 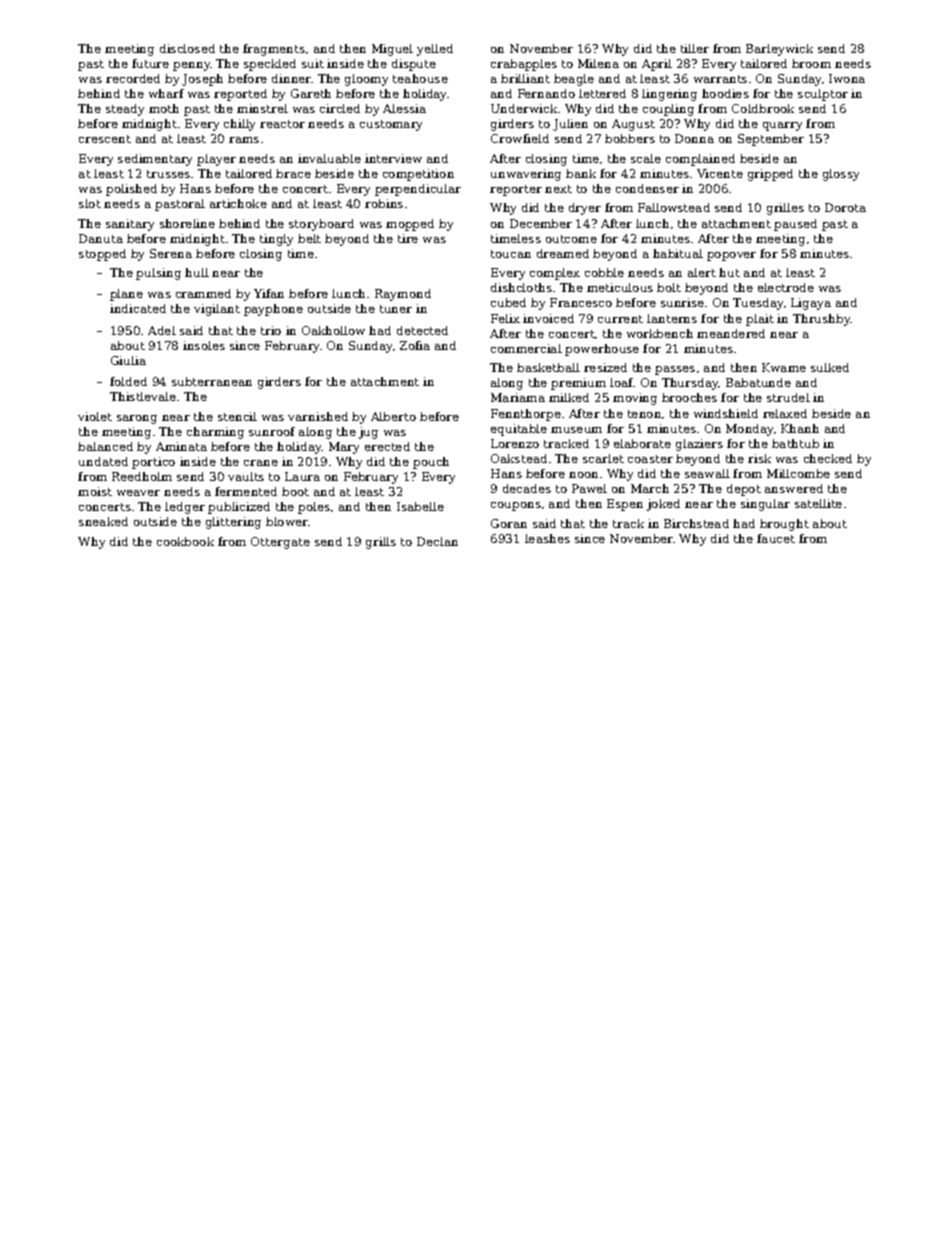 What do you see at coordinates (668, 110) in the screenshot?
I see `coupling` at bounding box center [668, 110].
